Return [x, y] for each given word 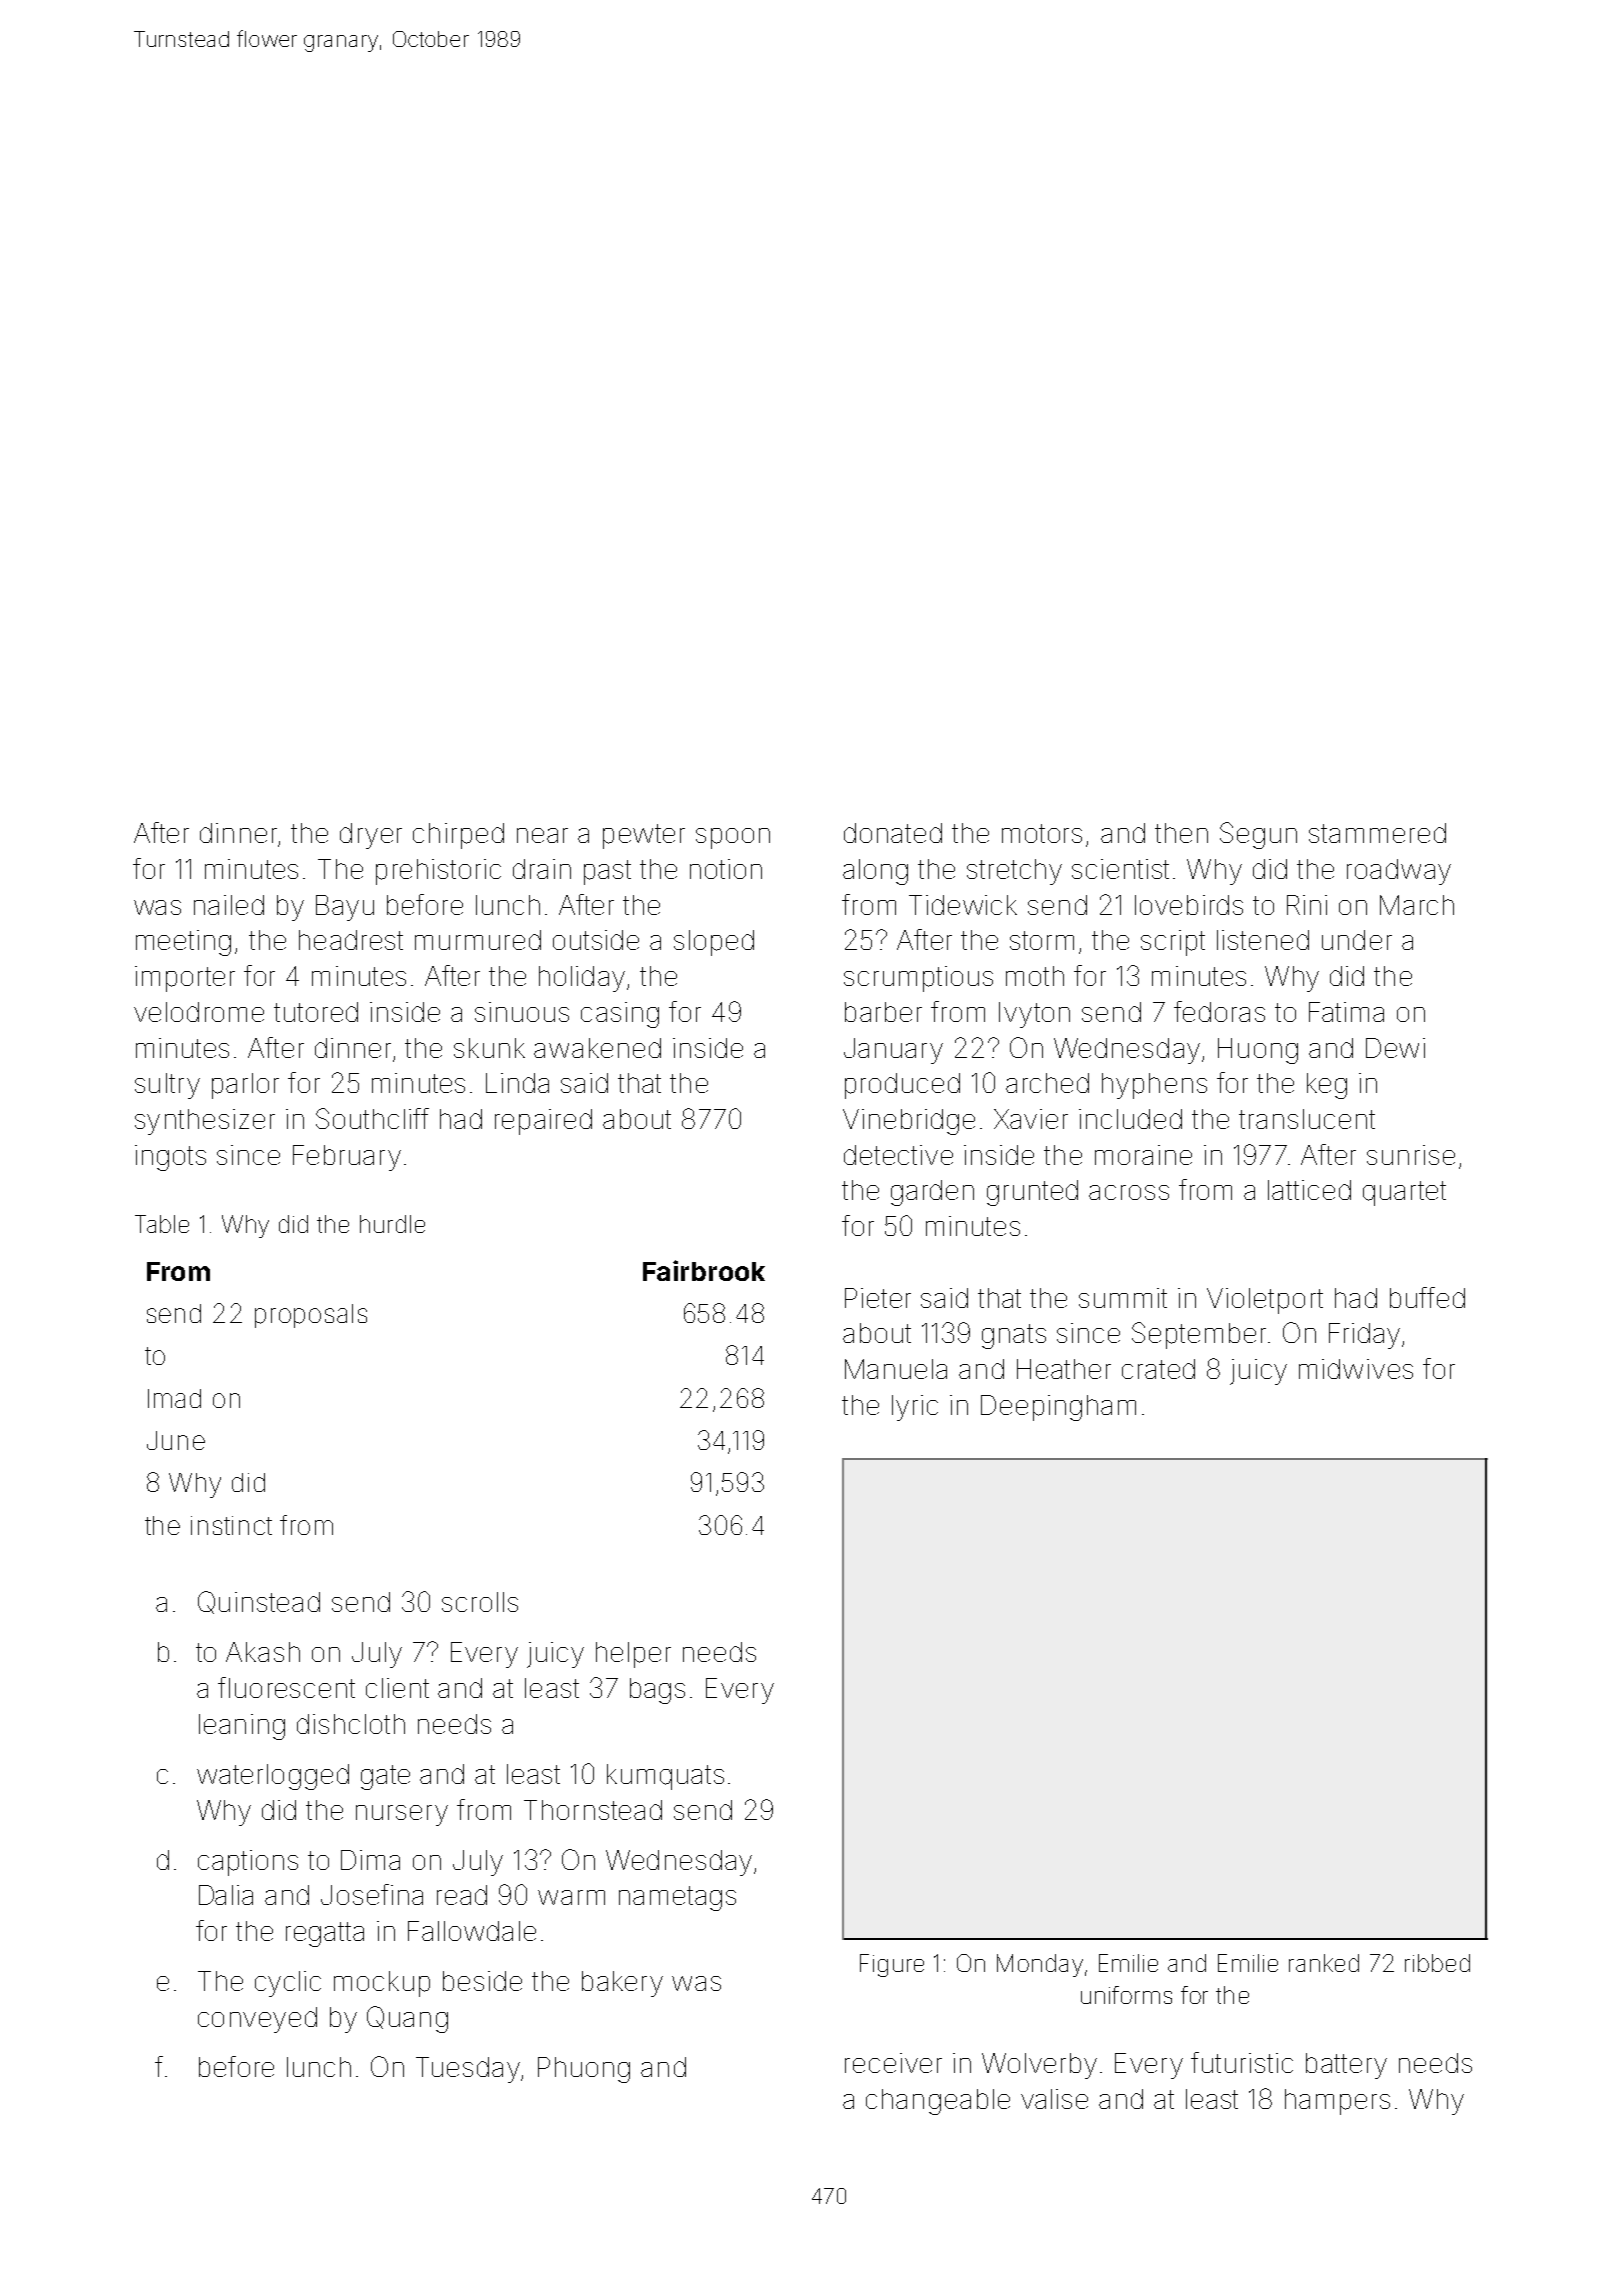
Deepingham [1058, 1408]
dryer [371, 836]
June [176, 1440]
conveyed [257, 2020]
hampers [1337, 2102]
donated [893, 833]
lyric [915, 1408]
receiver [893, 2063]
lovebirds [1189, 905]
